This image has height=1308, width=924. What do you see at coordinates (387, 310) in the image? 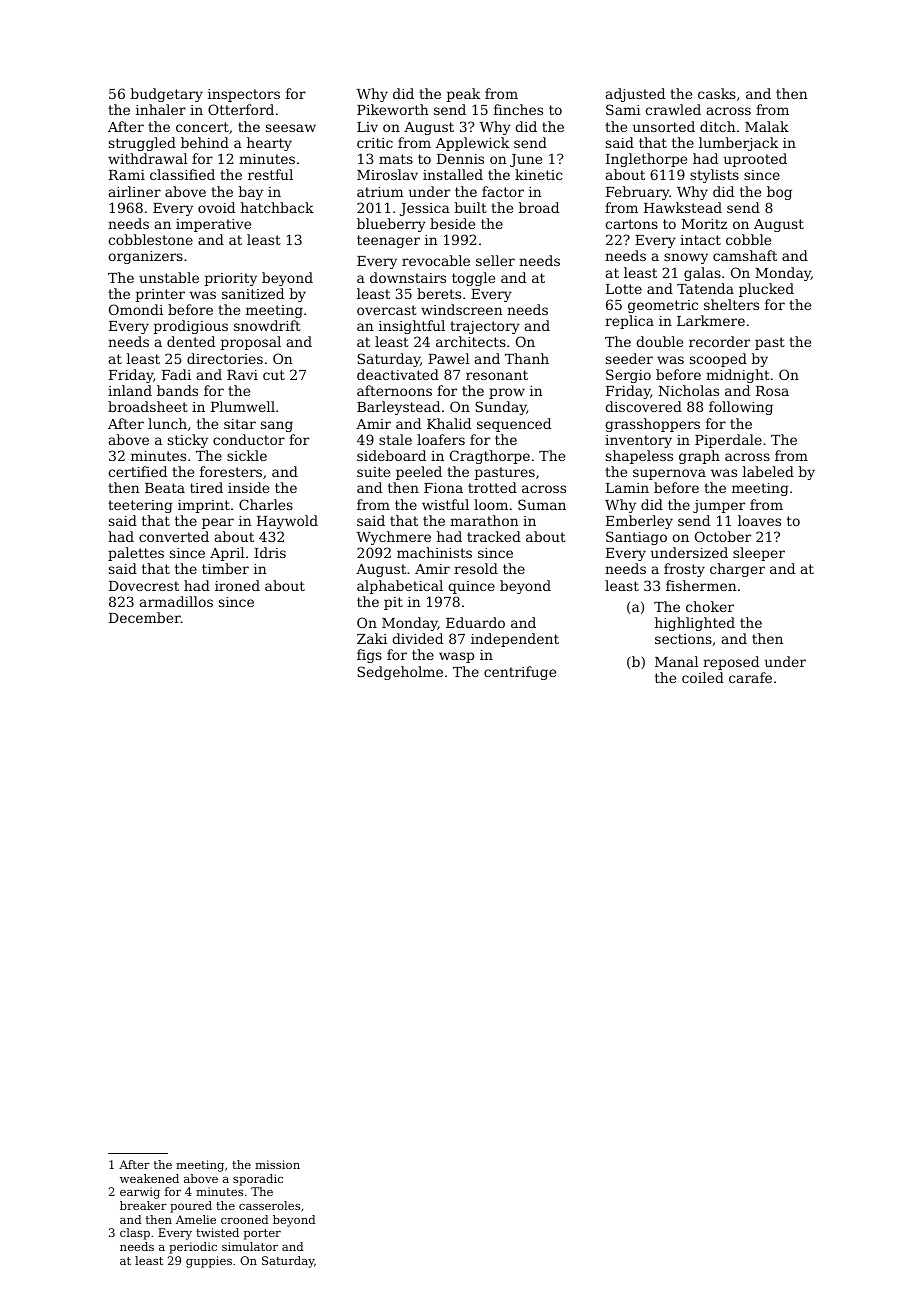
I see `overcast` at bounding box center [387, 310].
